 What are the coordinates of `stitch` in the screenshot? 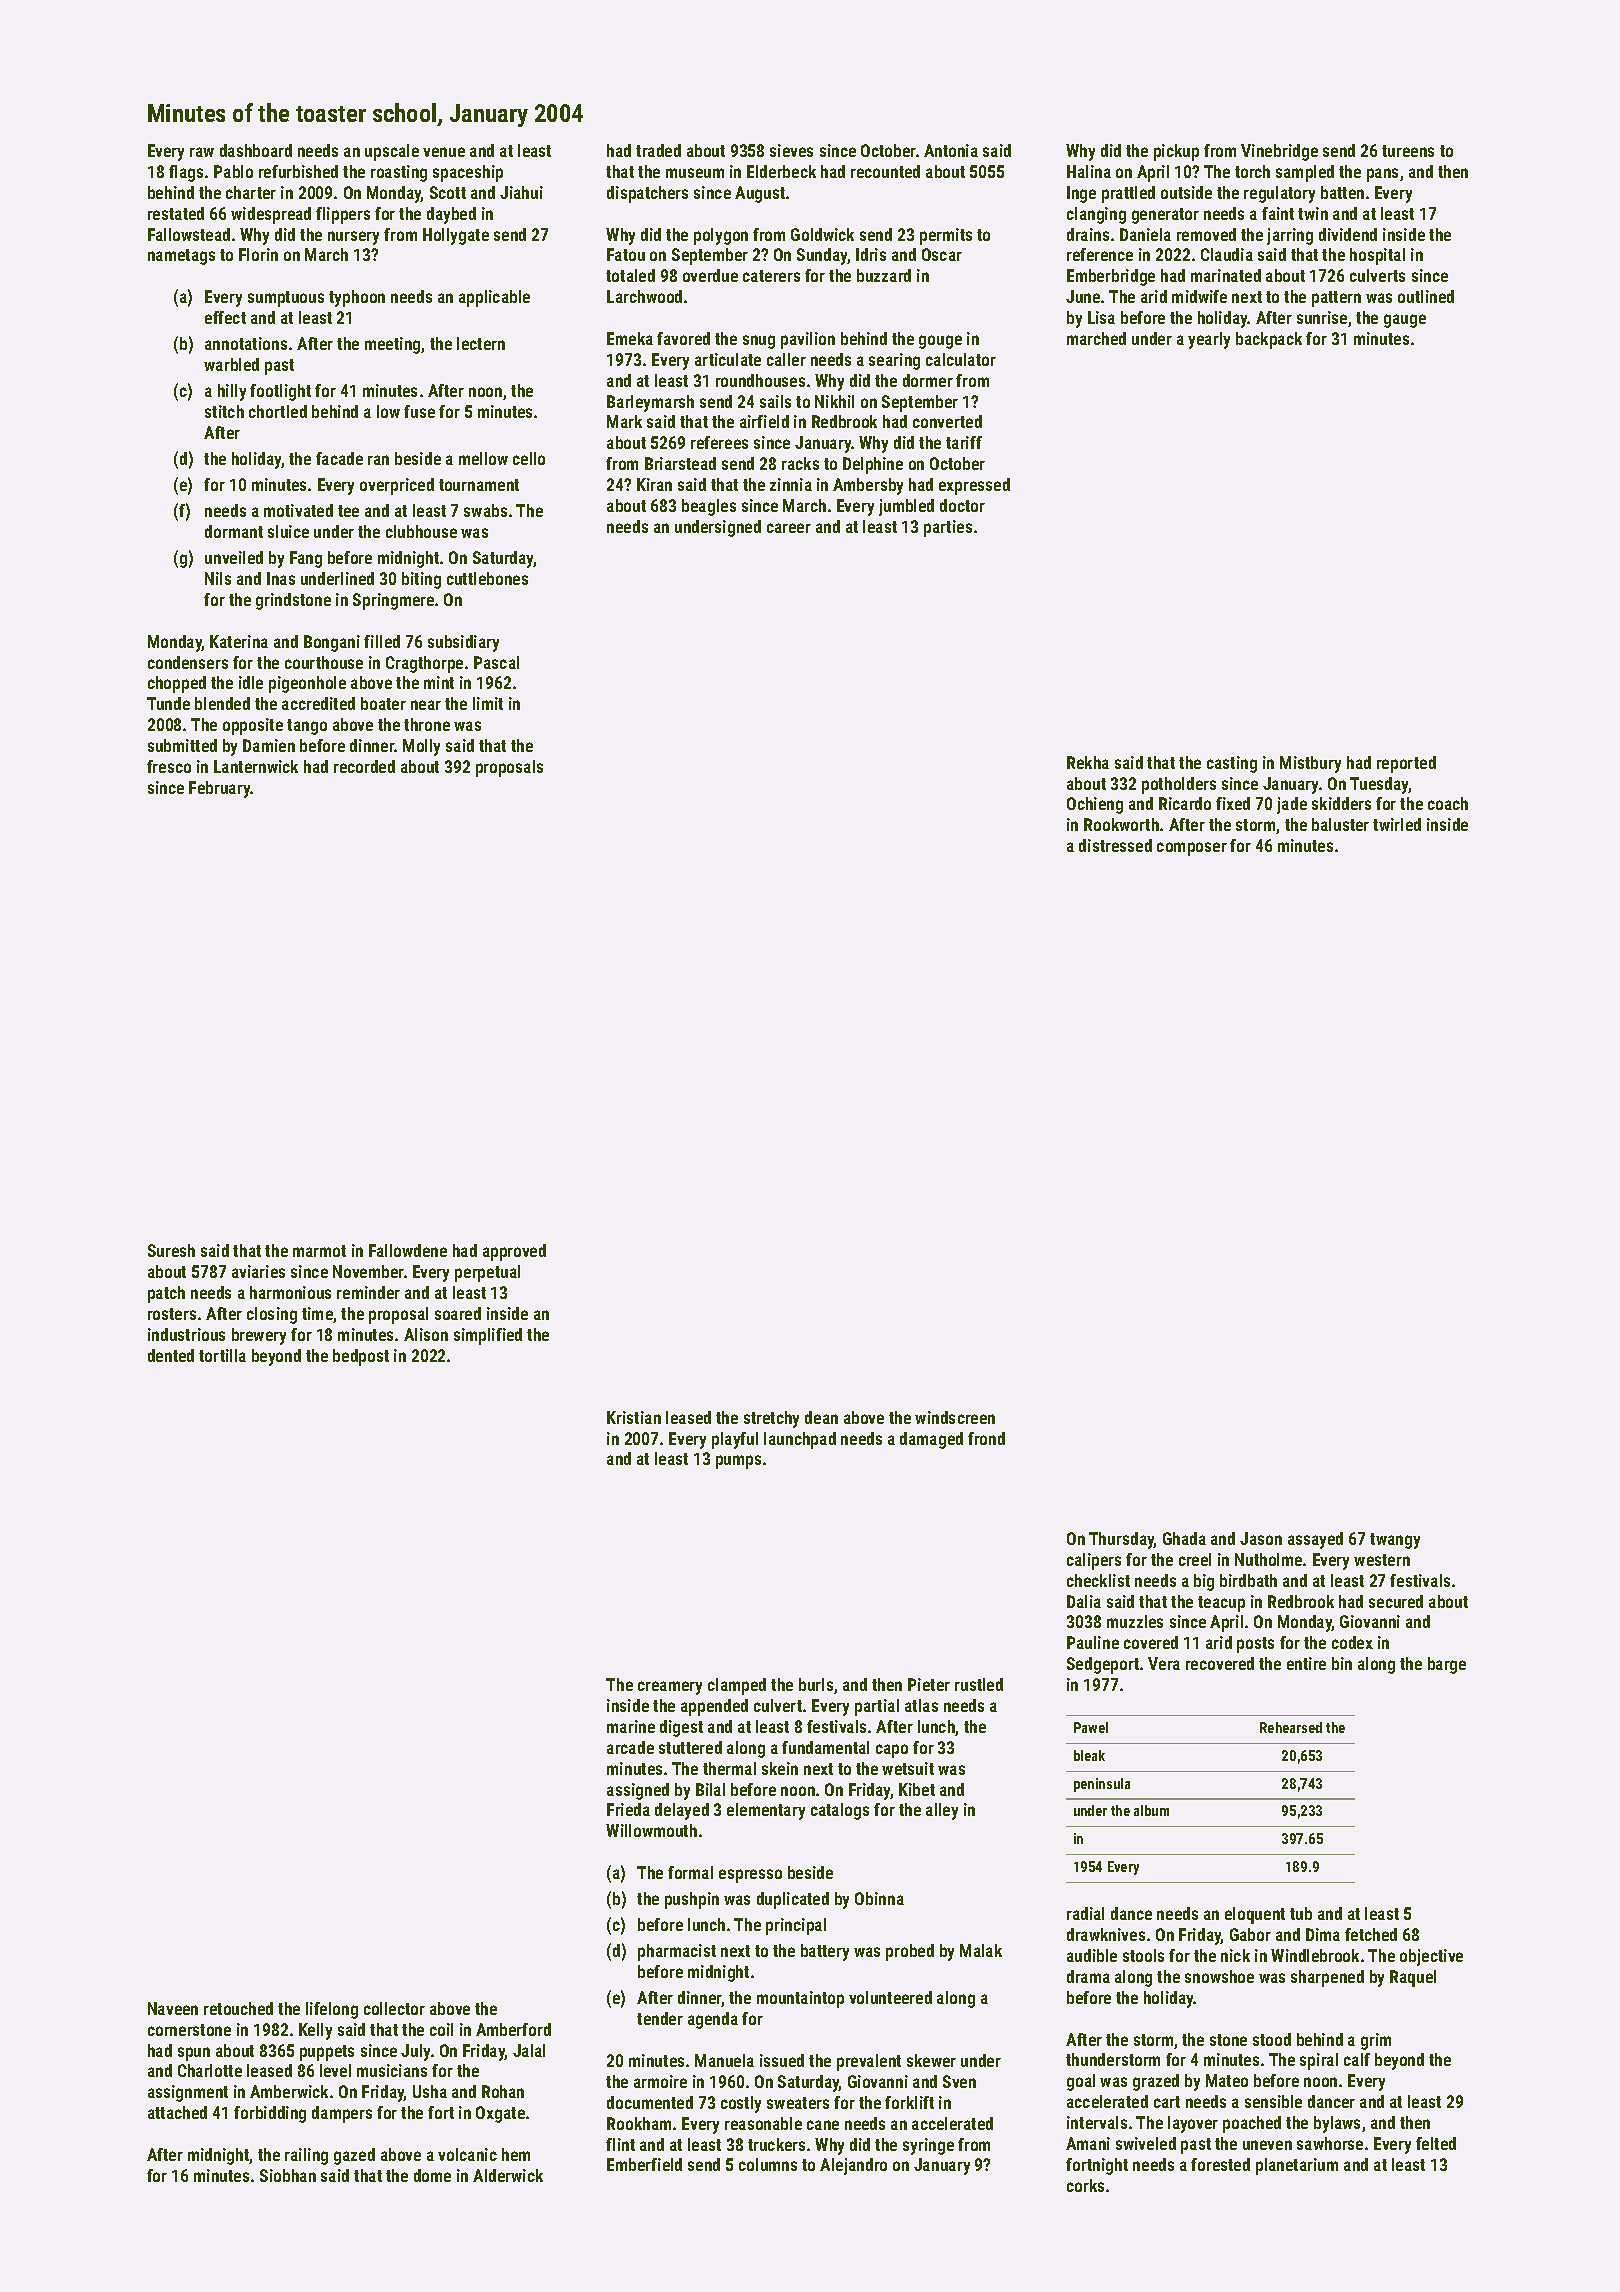 It's located at (224, 411).
